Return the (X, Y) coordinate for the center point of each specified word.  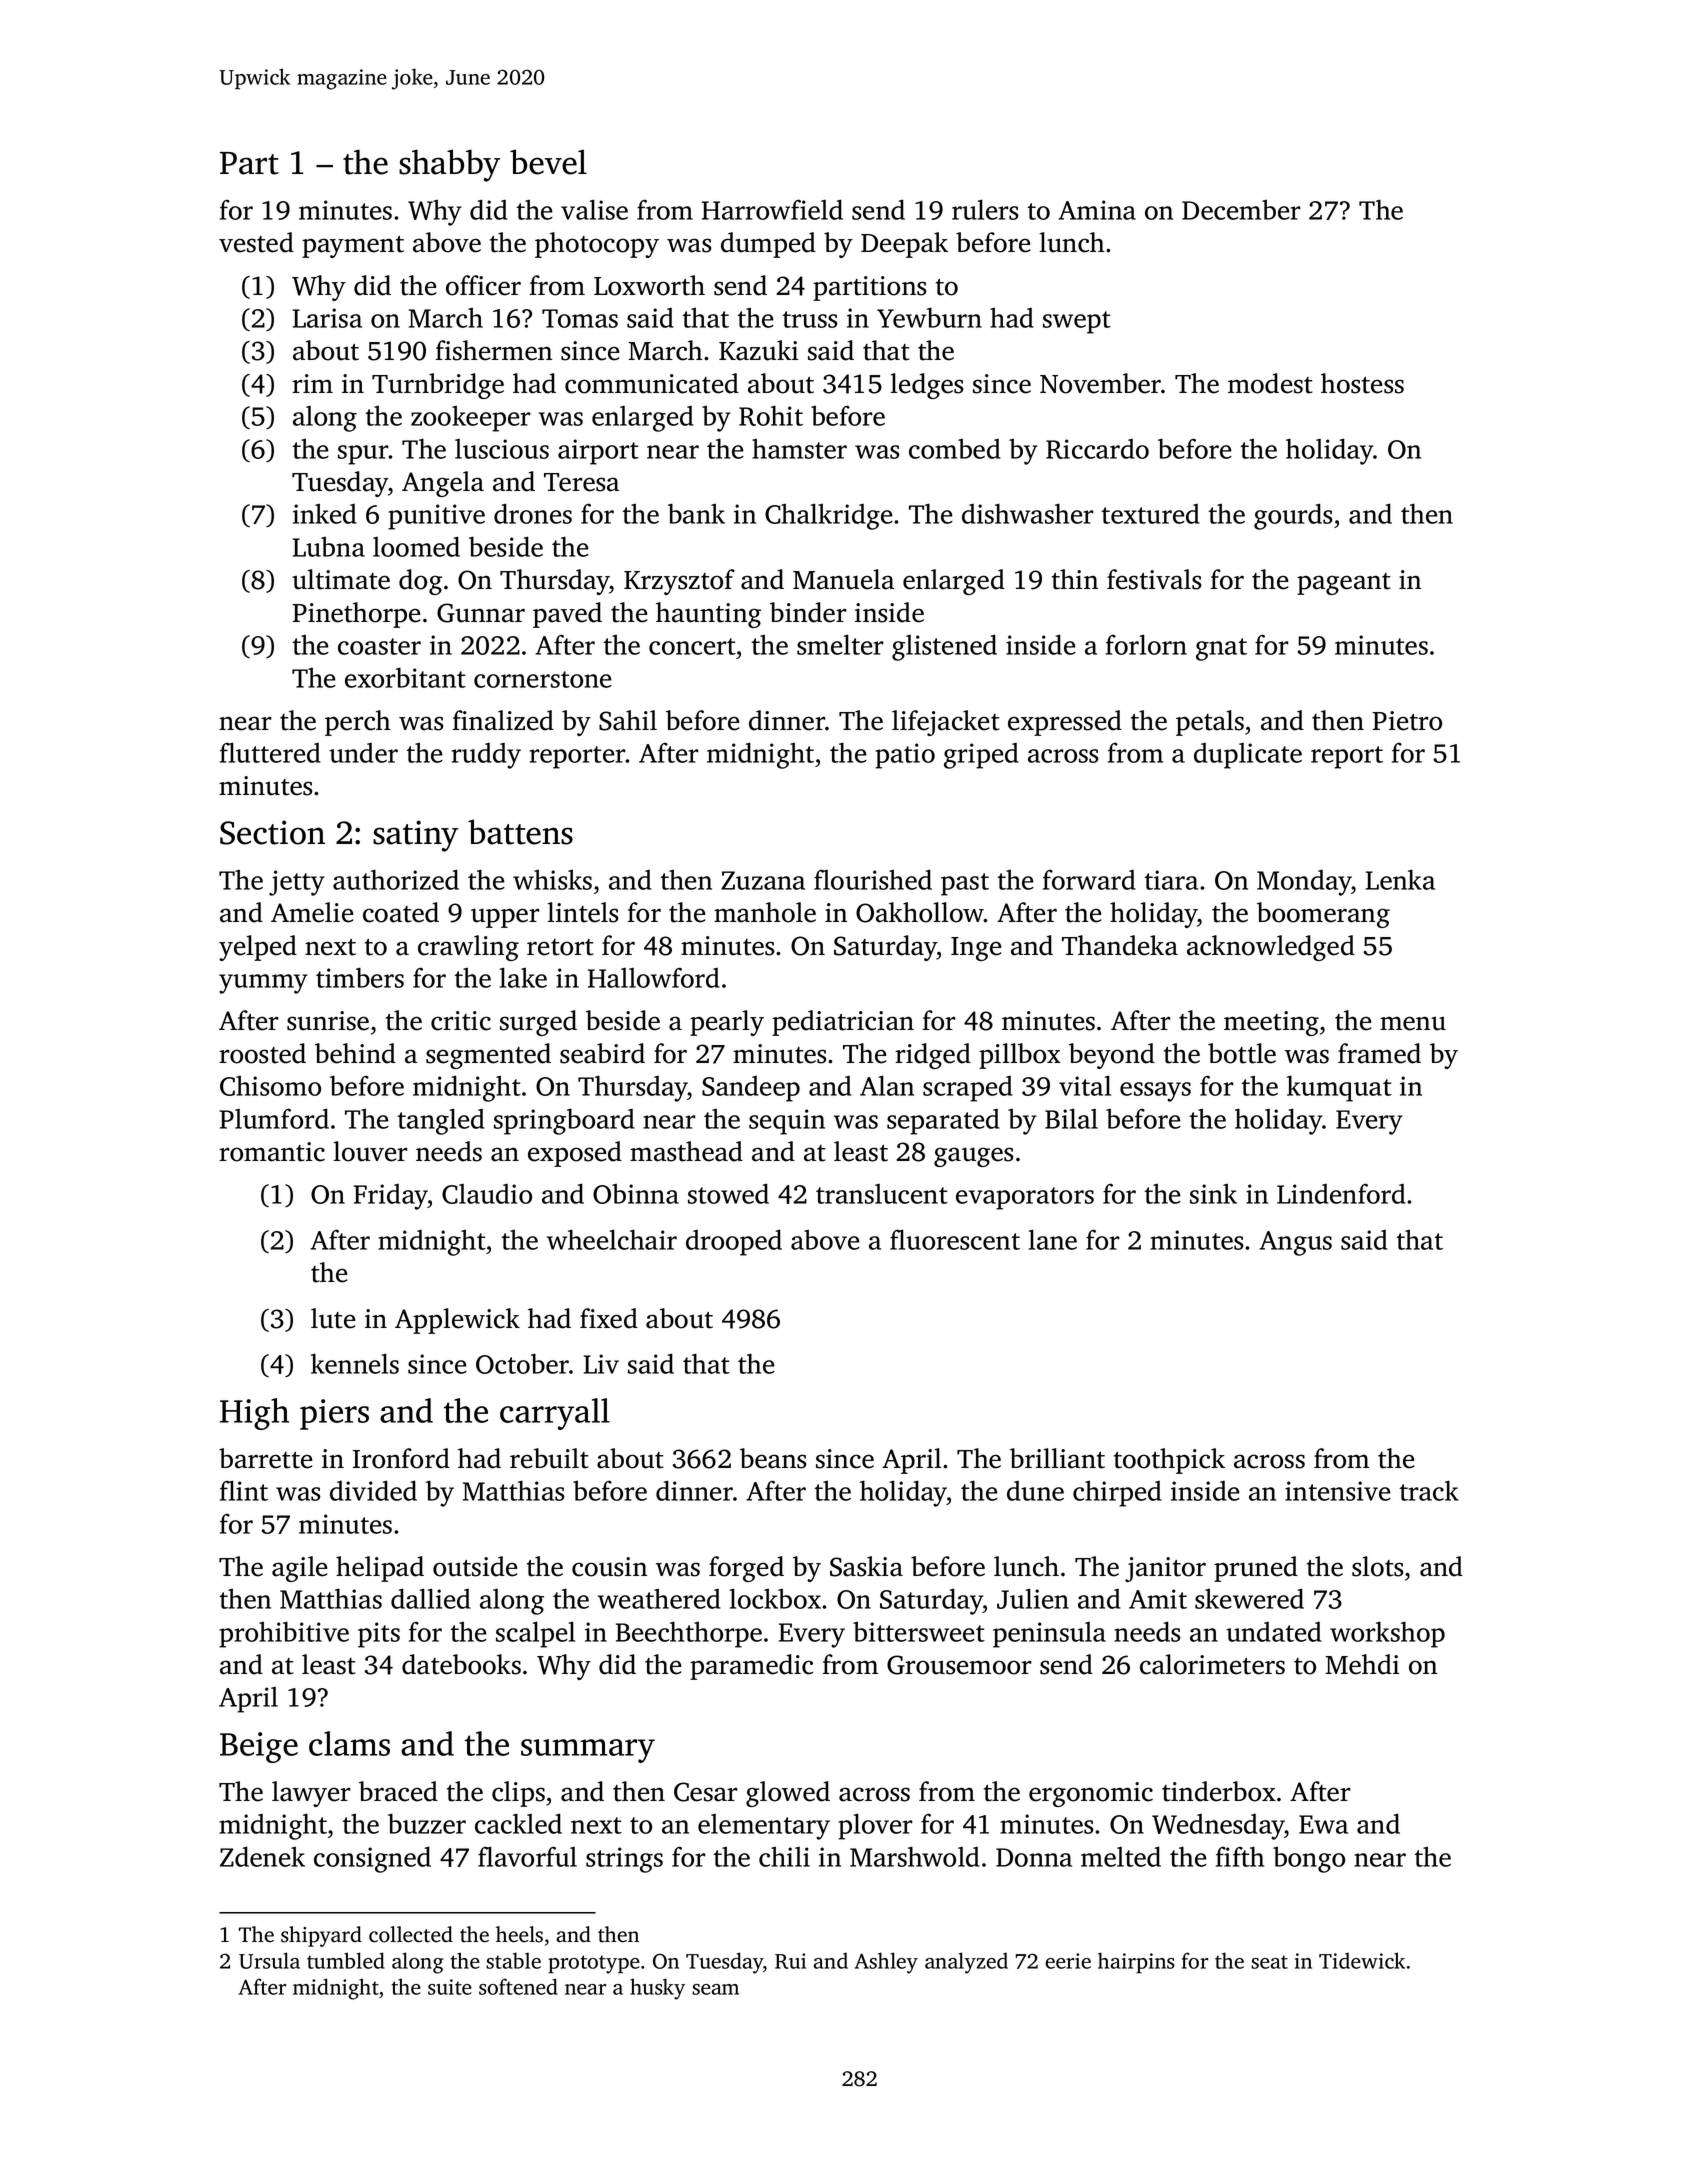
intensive (1338, 1491)
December (1241, 209)
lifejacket (946, 723)
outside (475, 1566)
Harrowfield (772, 209)
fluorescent (955, 1239)
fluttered (270, 752)
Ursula (269, 1960)
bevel (548, 162)
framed (1379, 1053)
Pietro (1407, 721)
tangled (441, 1121)
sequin (787, 1122)
